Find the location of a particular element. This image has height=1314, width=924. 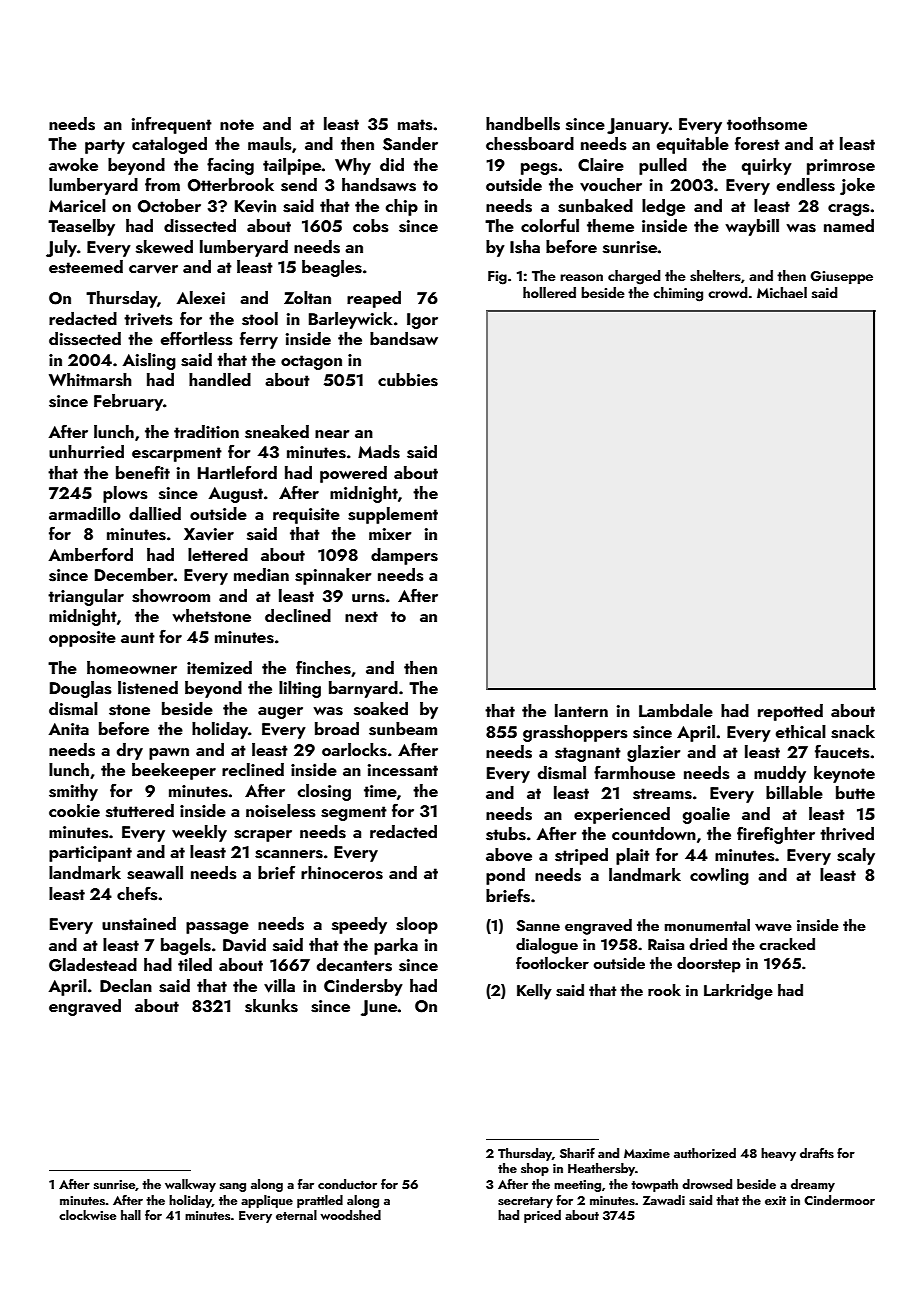

Larkridge is located at coordinates (738, 992).
